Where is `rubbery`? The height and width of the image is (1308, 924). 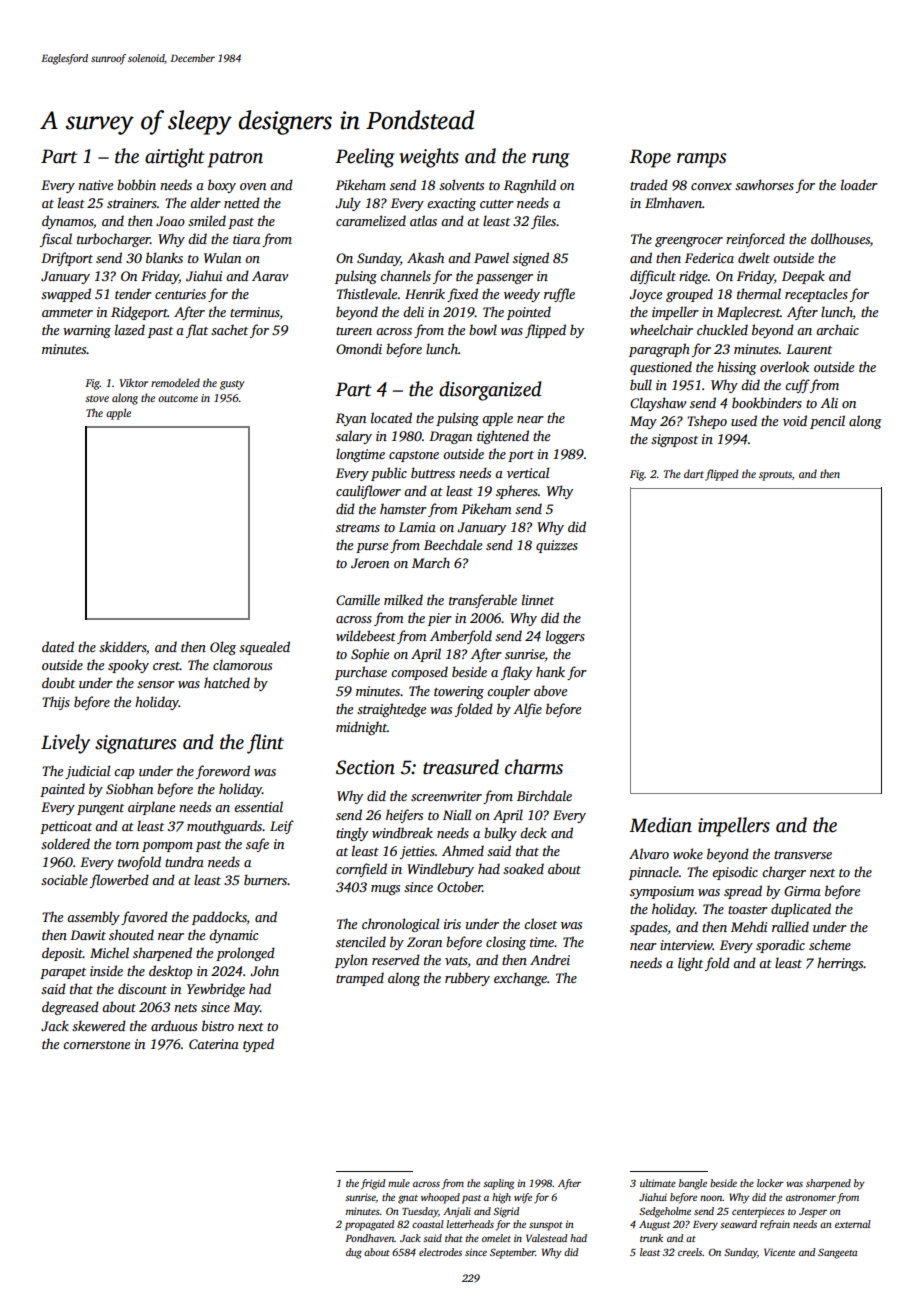
rubbery is located at coordinates (467, 979).
